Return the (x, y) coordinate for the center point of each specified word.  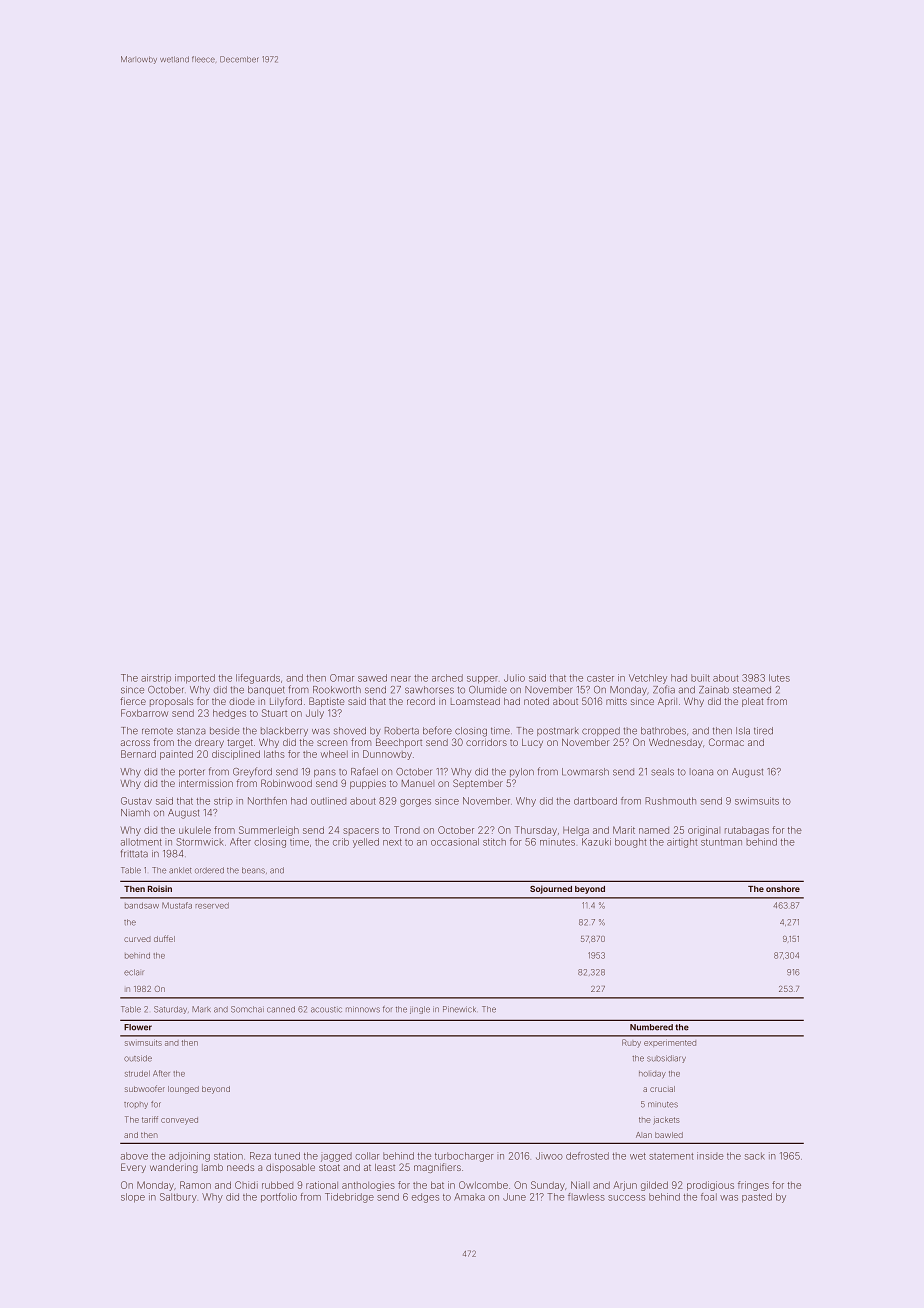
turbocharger (464, 1157)
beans (253, 870)
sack (755, 1156)
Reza (260, 1156)
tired (763, 731)
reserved (212, 906)
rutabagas (747, 831)
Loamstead (475, 701)
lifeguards (258, 679)
